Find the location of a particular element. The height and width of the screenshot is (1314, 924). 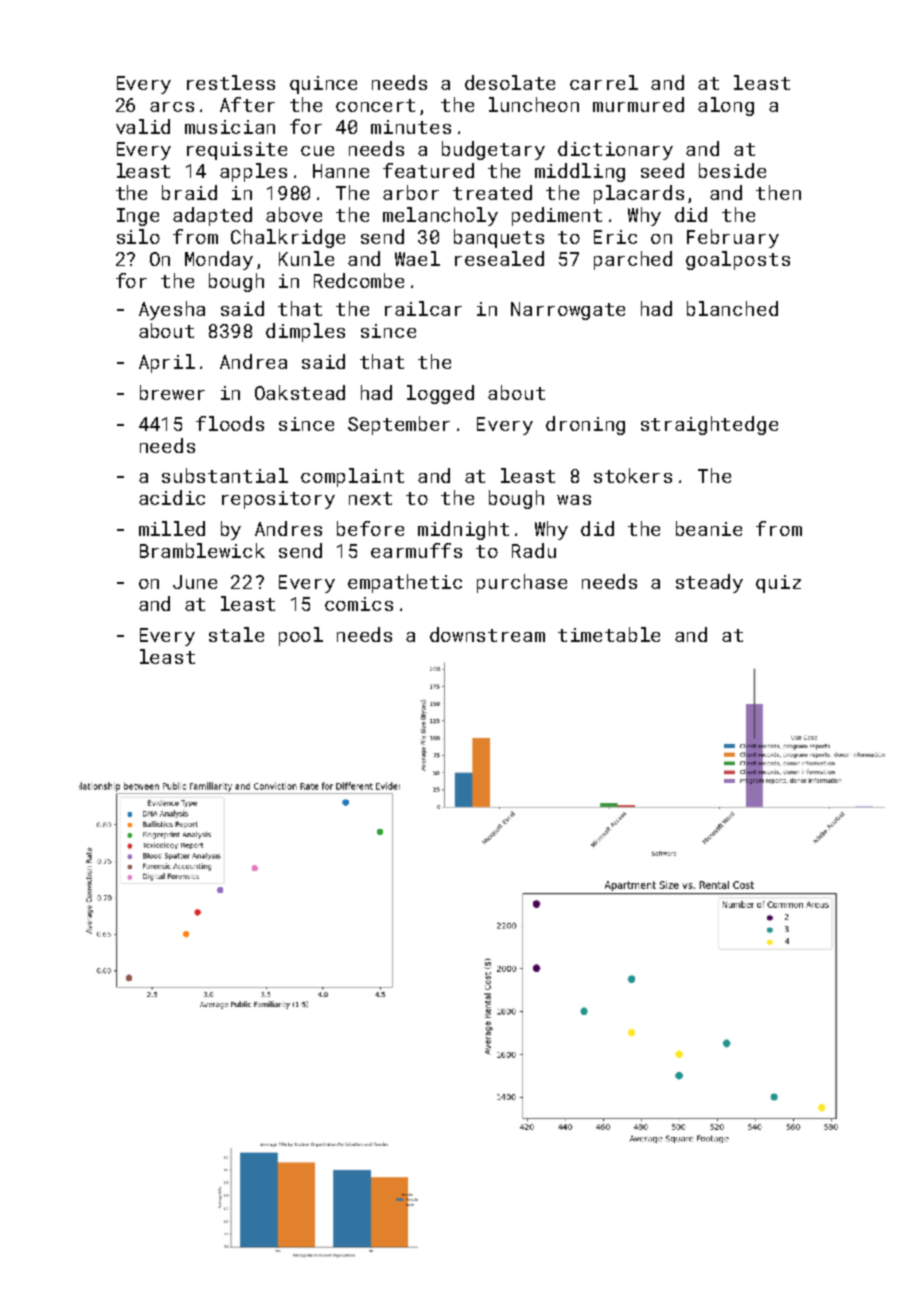

railcar is located at coordinates (423, 308).
